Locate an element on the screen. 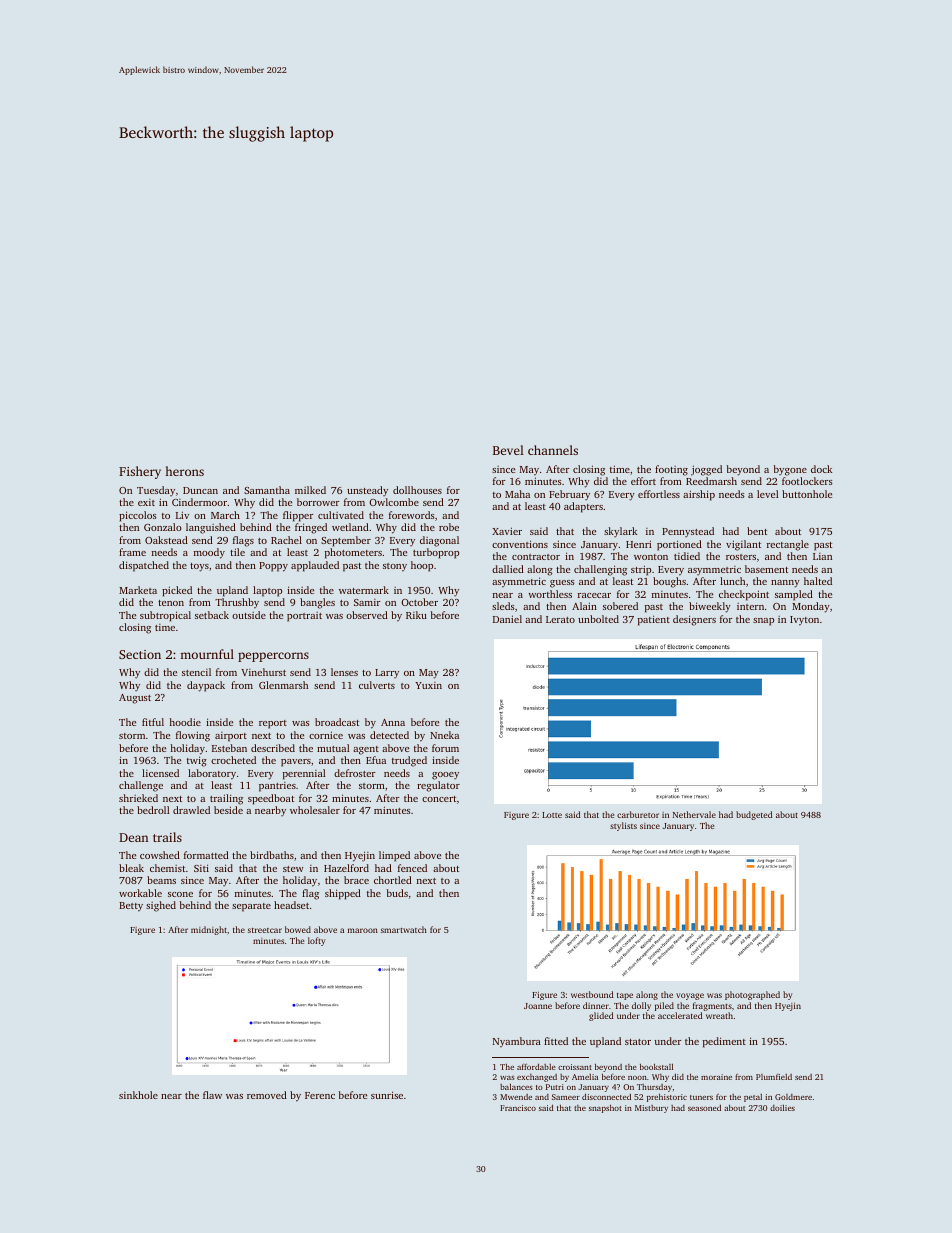 The width and height of the screenshot is (952, 1233). Anna is located at coordinates (393, 722).
